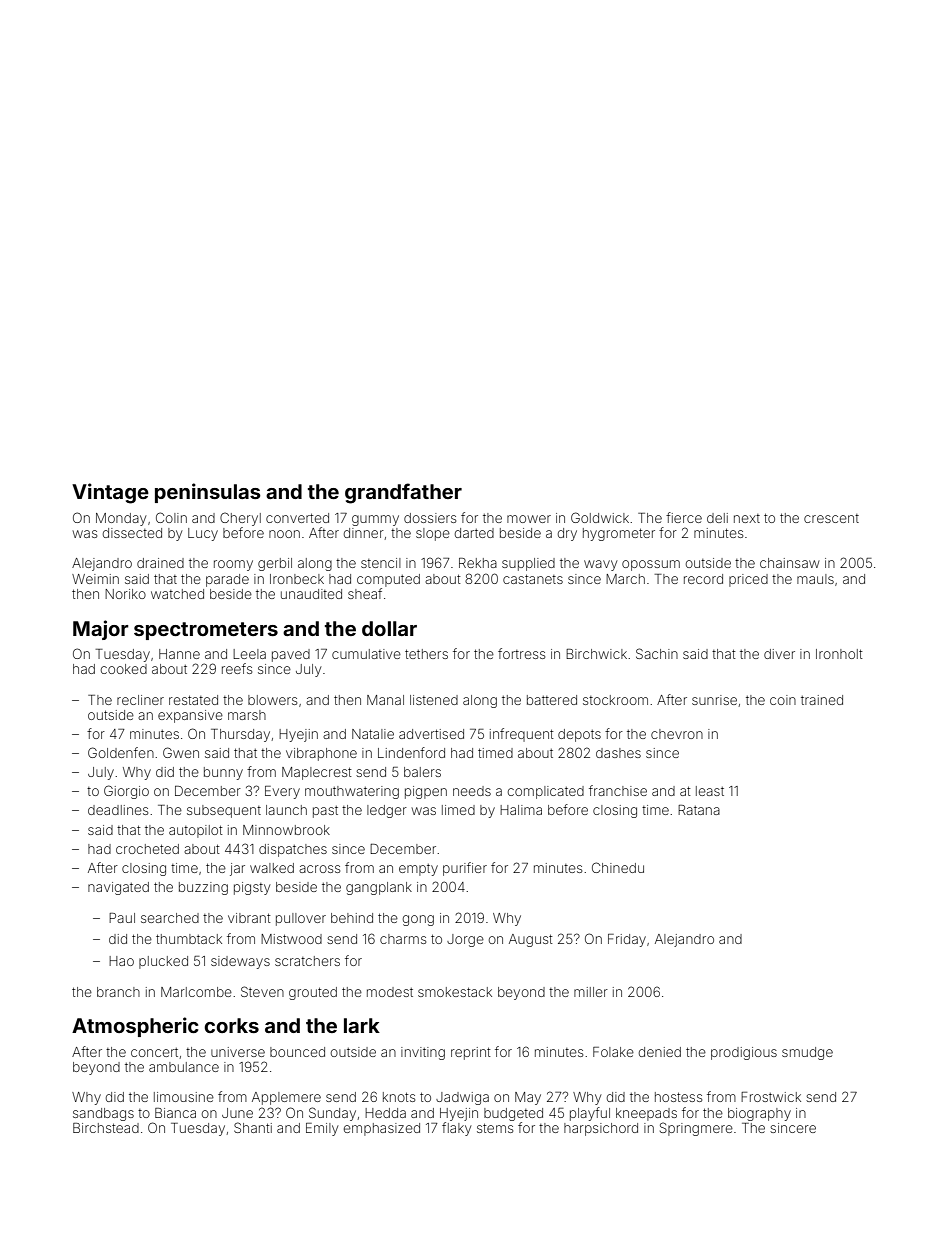  I want to click on concert, so click(154, 1052).
